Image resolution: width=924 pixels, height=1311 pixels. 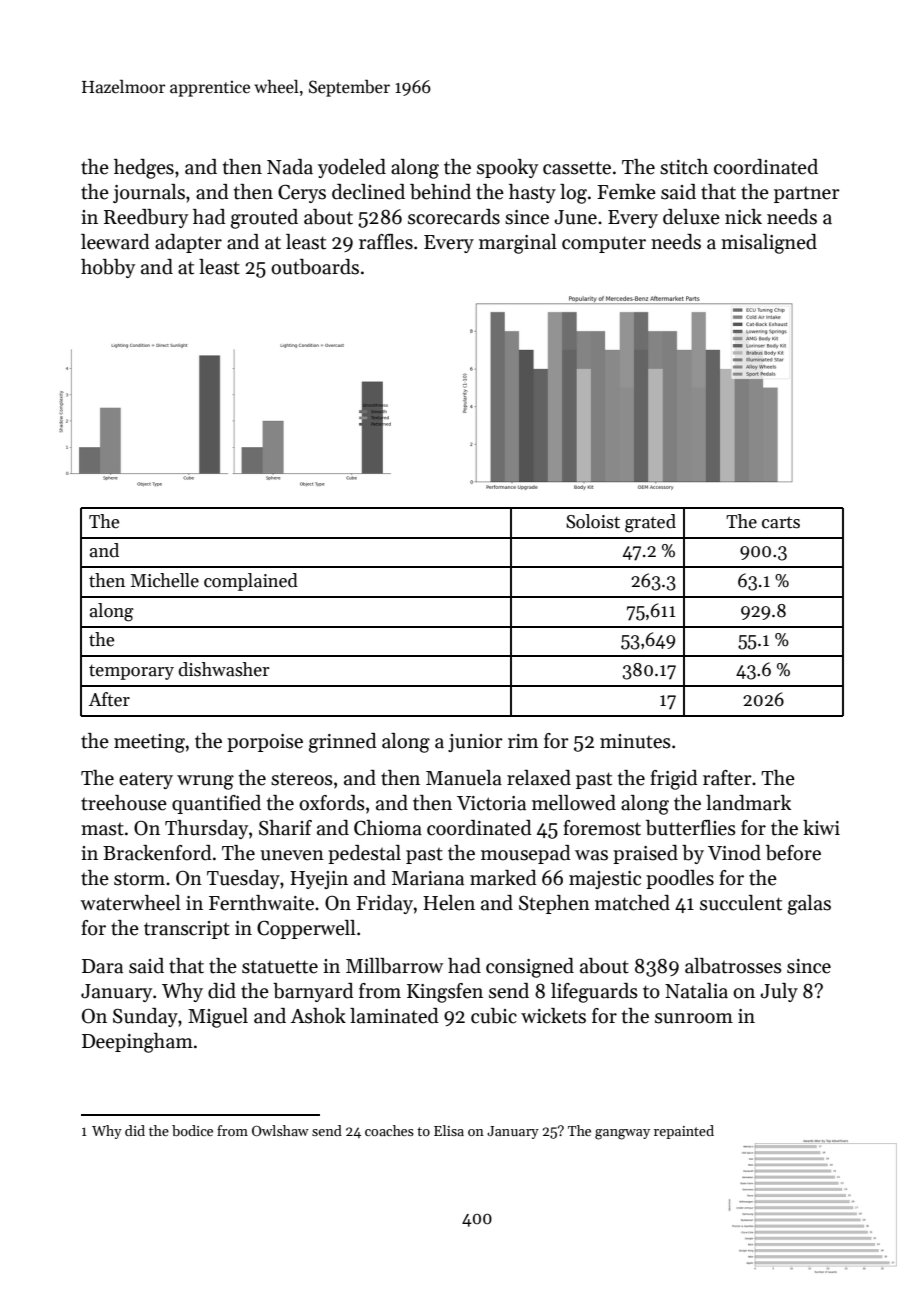 I want to click on Soloist, so click(x=593, y=521).
